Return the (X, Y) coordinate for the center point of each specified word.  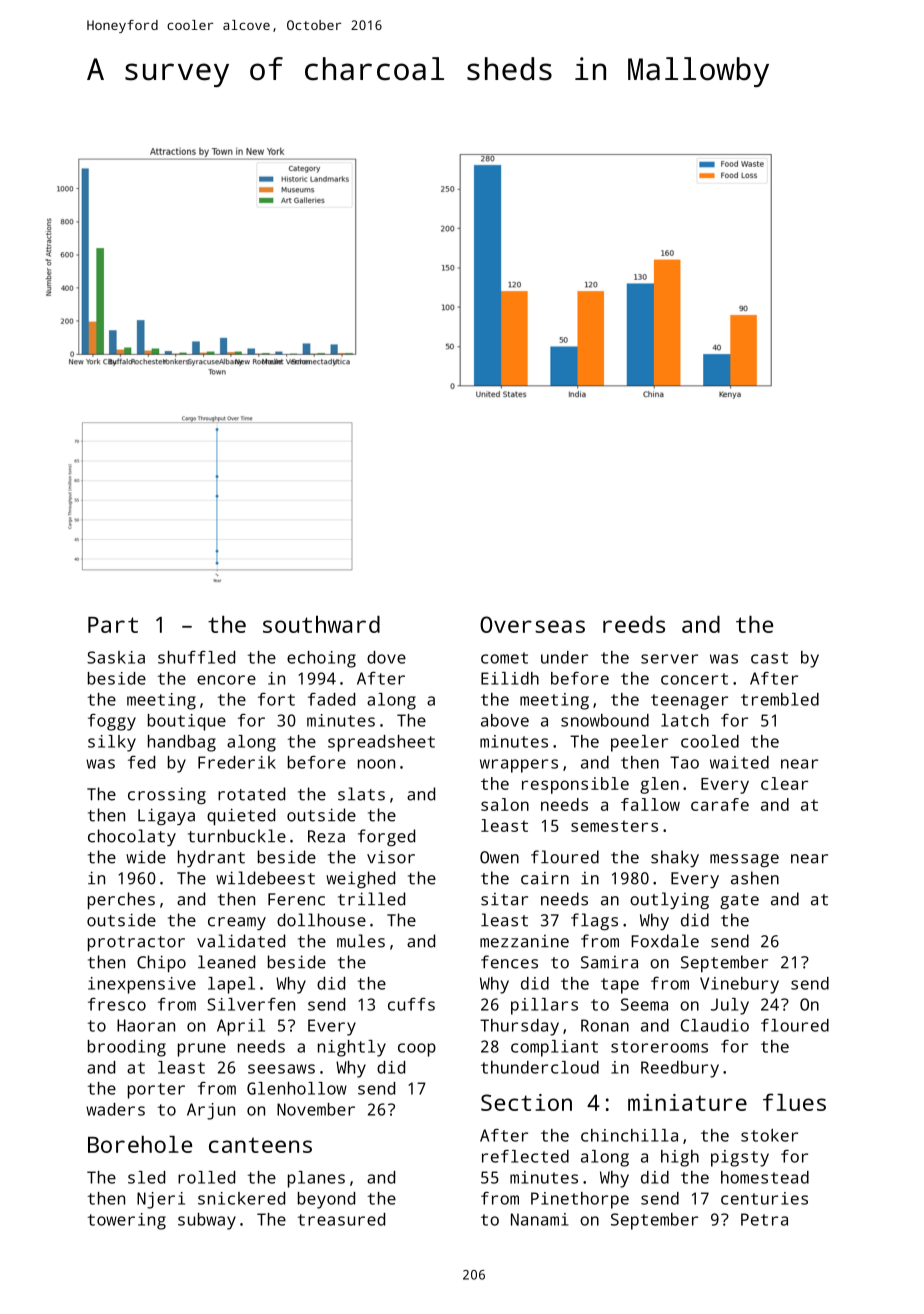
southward (321, 624)
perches (121, 901)
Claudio (715, 1025)
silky (112, 743)
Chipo (161, 964)
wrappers (519, 766)
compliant (554, 1048)
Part (113, 625)
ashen (755, 878)
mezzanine (524, 941)
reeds (634, 624)
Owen (499, 857)
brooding (127, 1048)
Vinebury (739, 985)
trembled (780, 699)
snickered (241, 1198)
